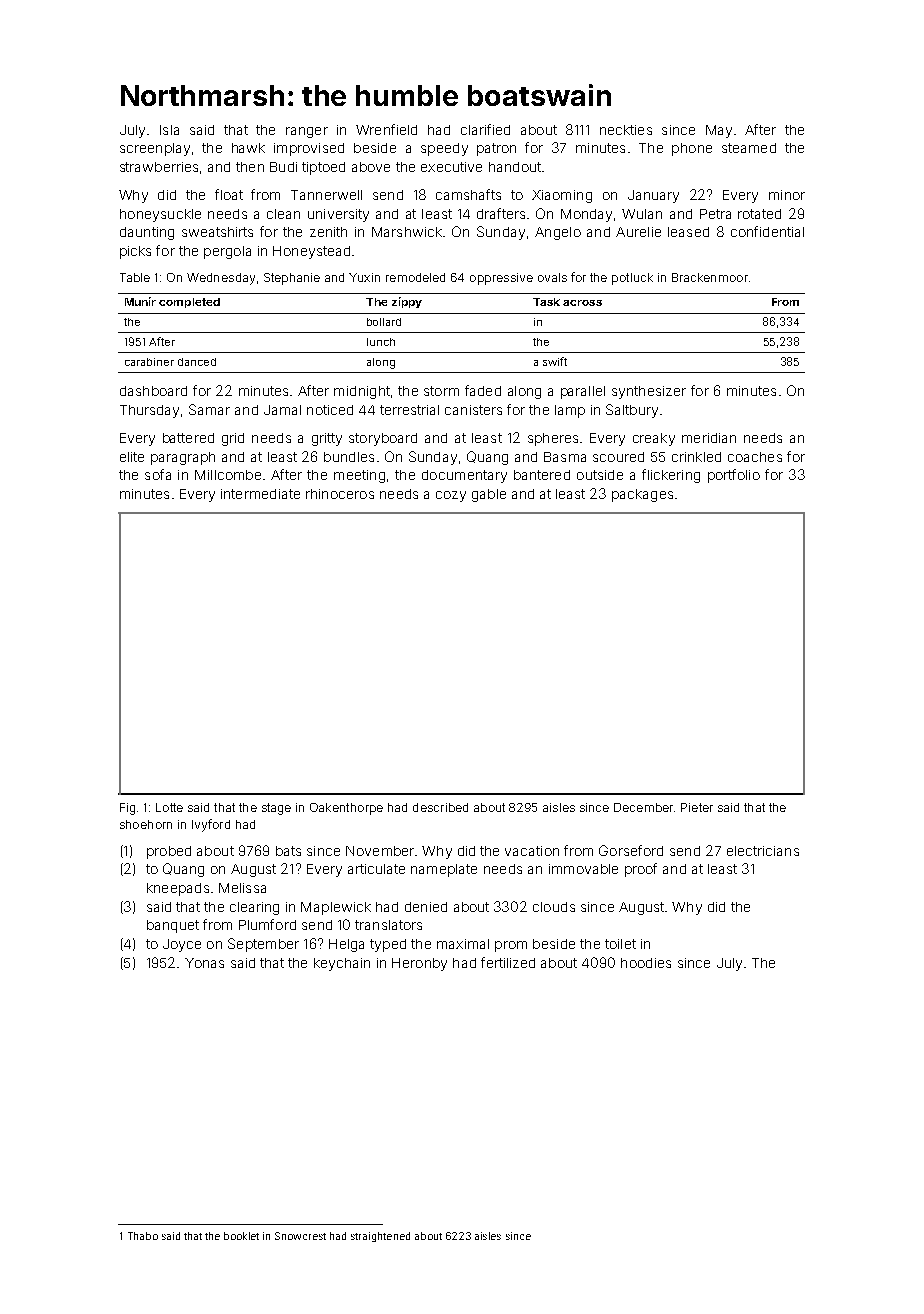 The image size is (924, 1314). What do you see at coordinates (197, 362) in the image?
I see `danced` at bounding box center [197, 362].
